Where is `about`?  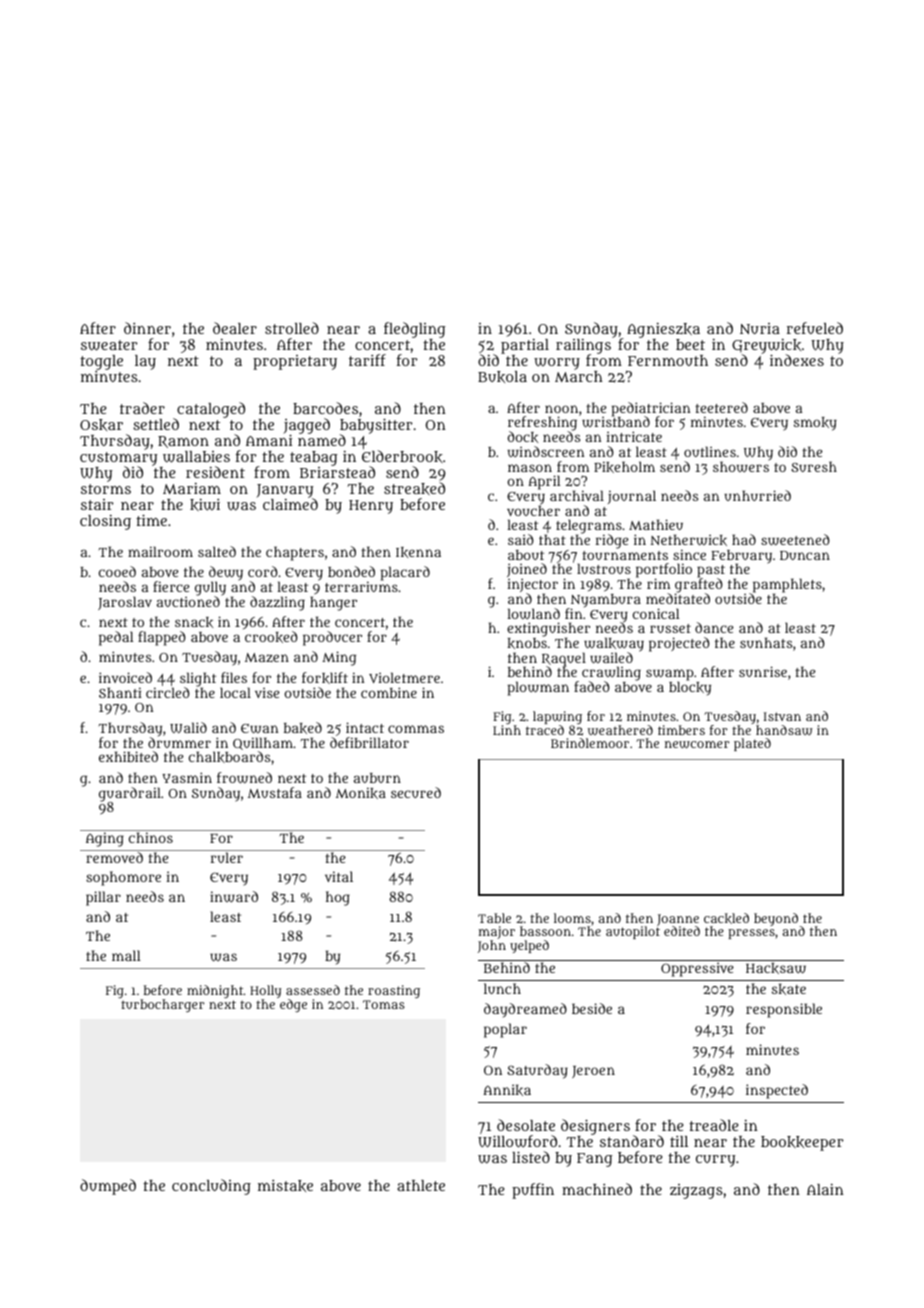 about is located at coordinates (526, 555).
